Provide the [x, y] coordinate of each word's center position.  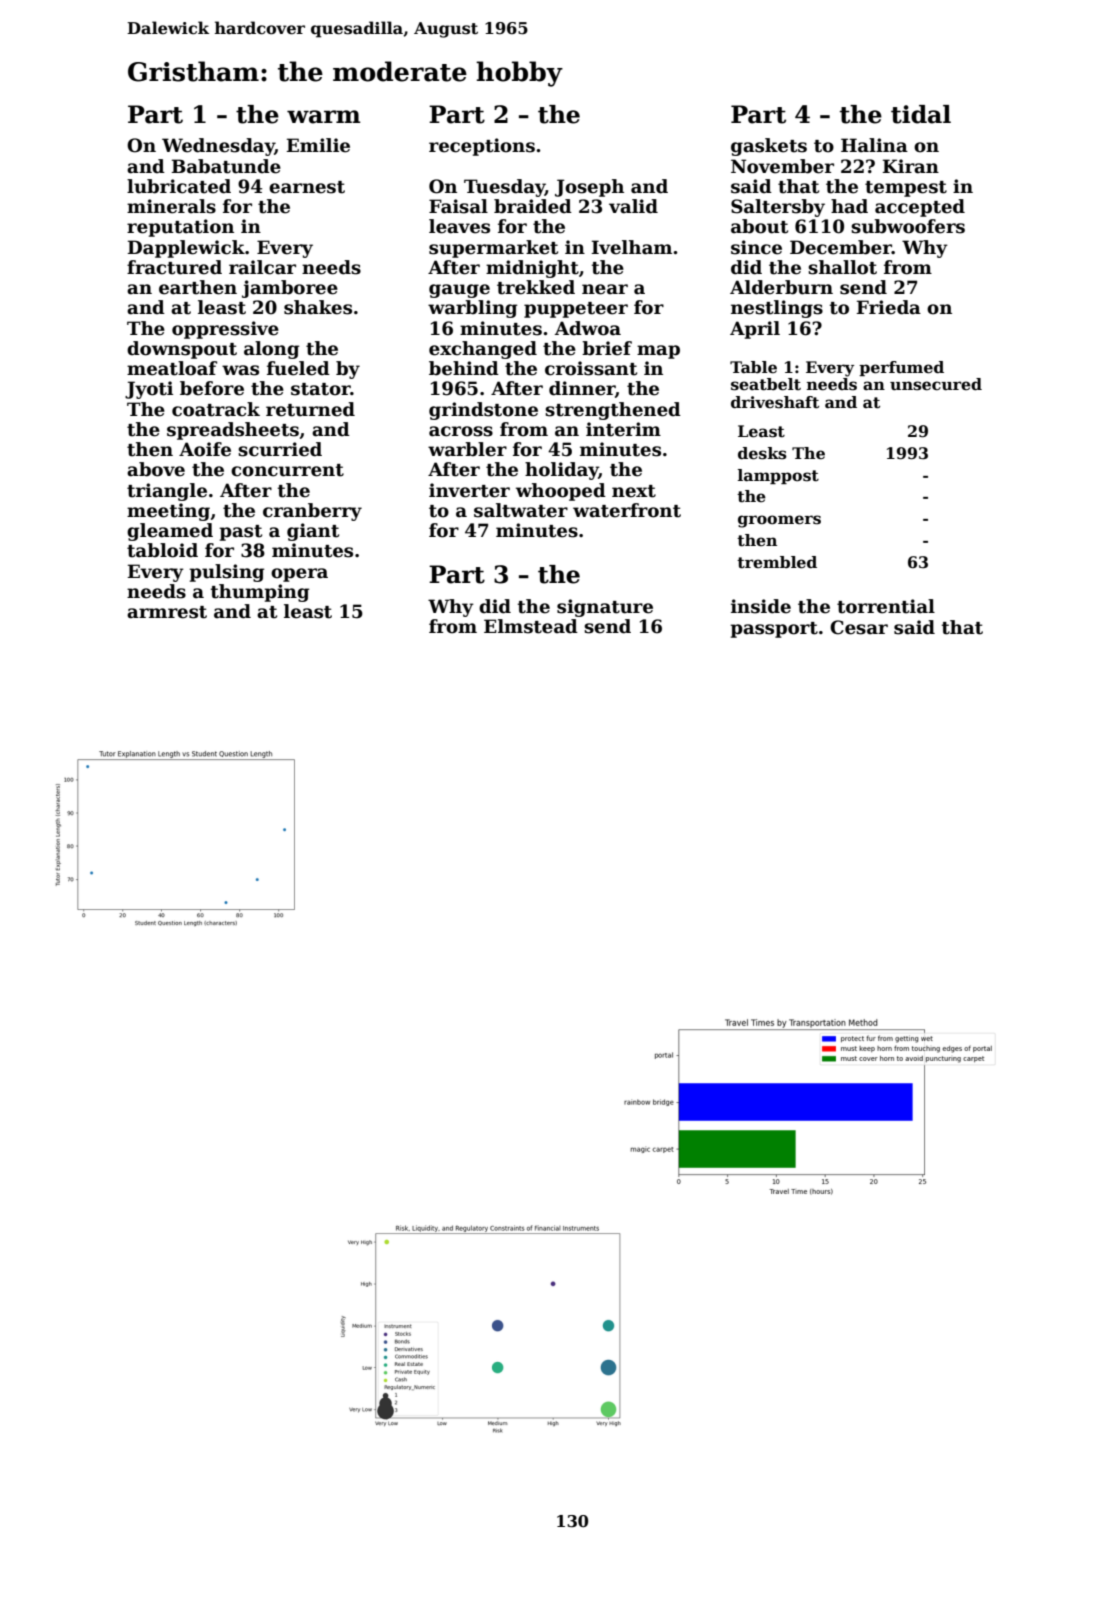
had [849, 206]
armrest [167, 612]
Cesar [859, 627]
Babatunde [226, 166]
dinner [582, 388]
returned [310, 409]
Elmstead [531, 626]
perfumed [901, 368]
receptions [482, 147]
